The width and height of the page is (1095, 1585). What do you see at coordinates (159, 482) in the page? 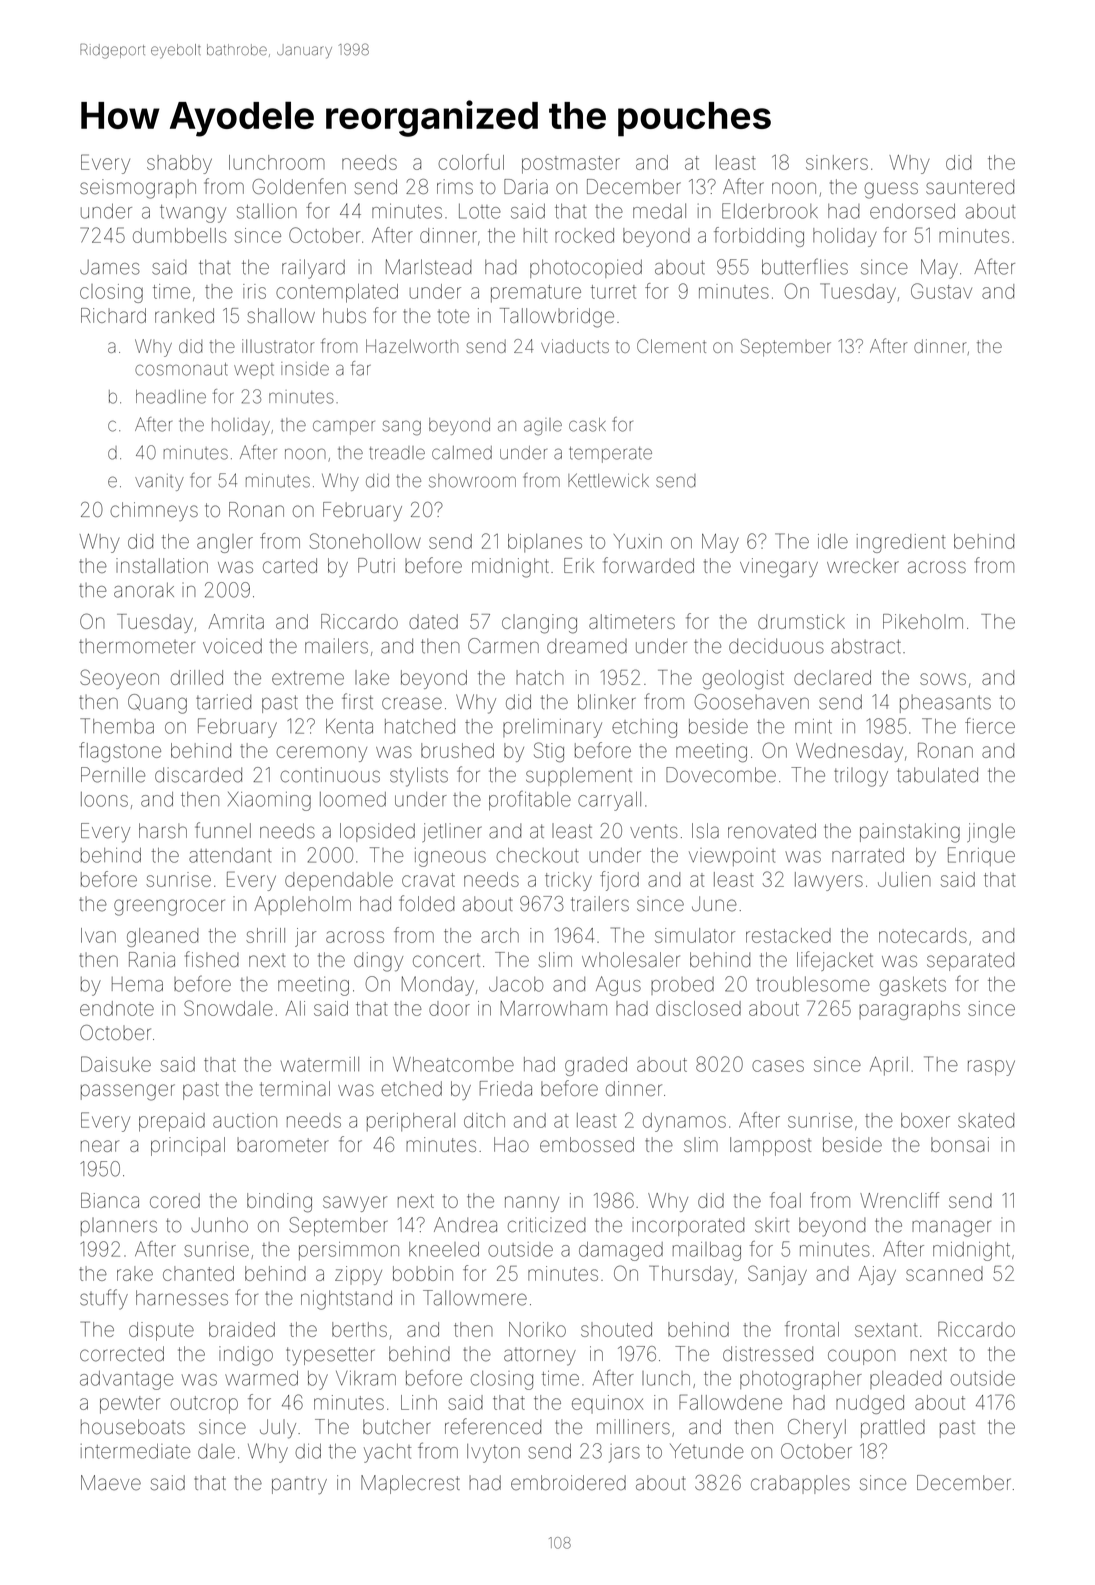
I see `vanity` at bounding box center [159, 482].
